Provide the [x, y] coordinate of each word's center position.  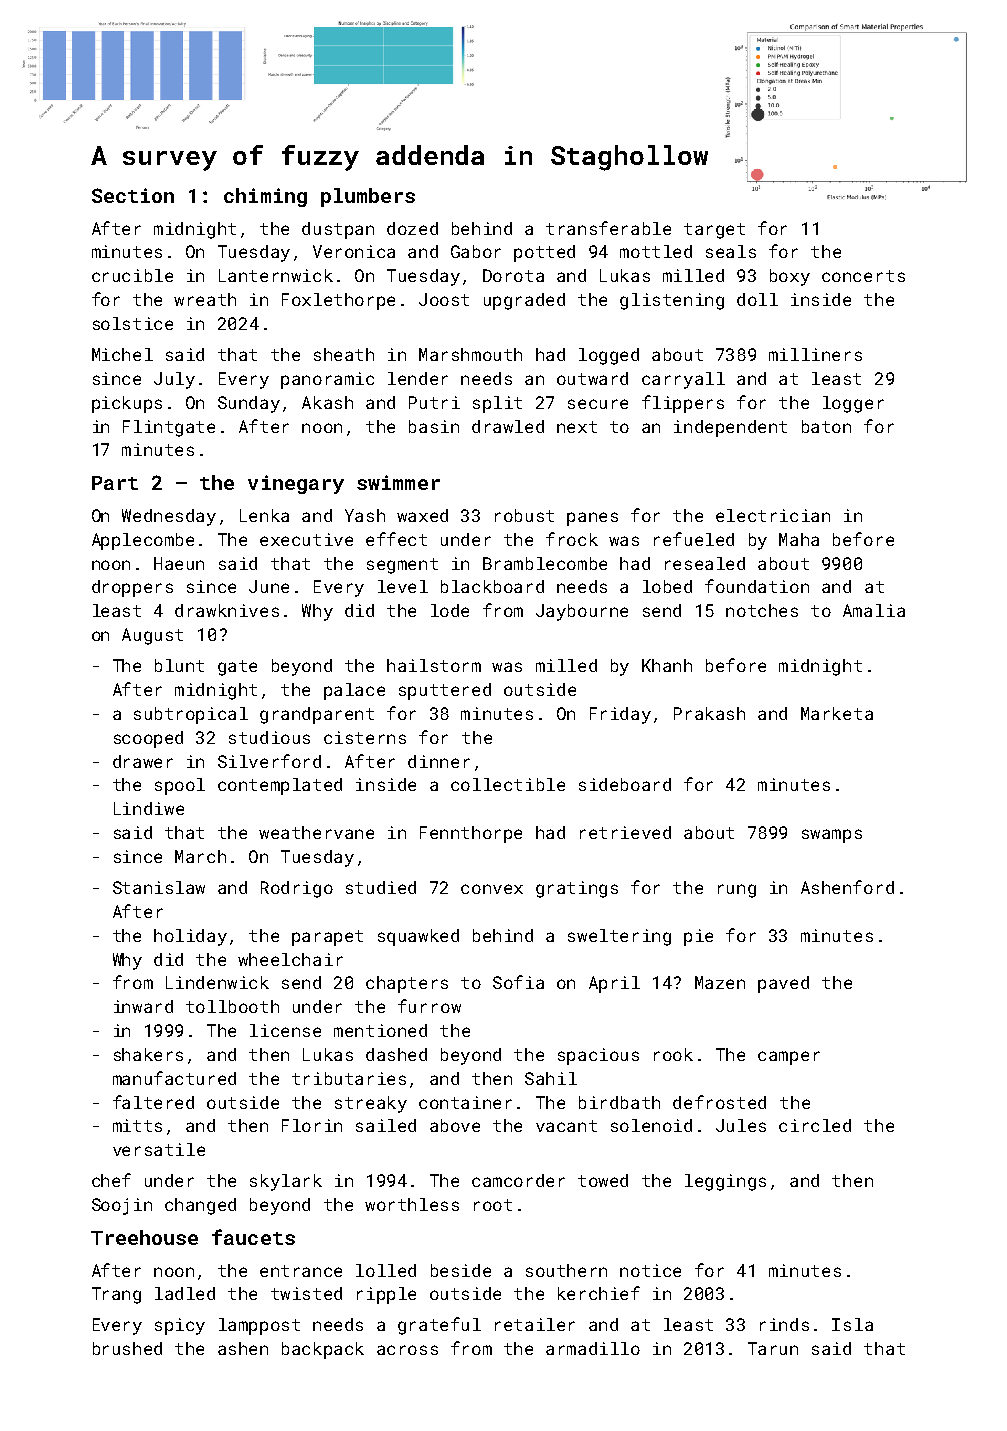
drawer [143, 761]
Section [133, 195]
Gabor [476, 251]
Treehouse [144, 1237]
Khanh [667, 665]
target [714, 231]
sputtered [445, 691]
